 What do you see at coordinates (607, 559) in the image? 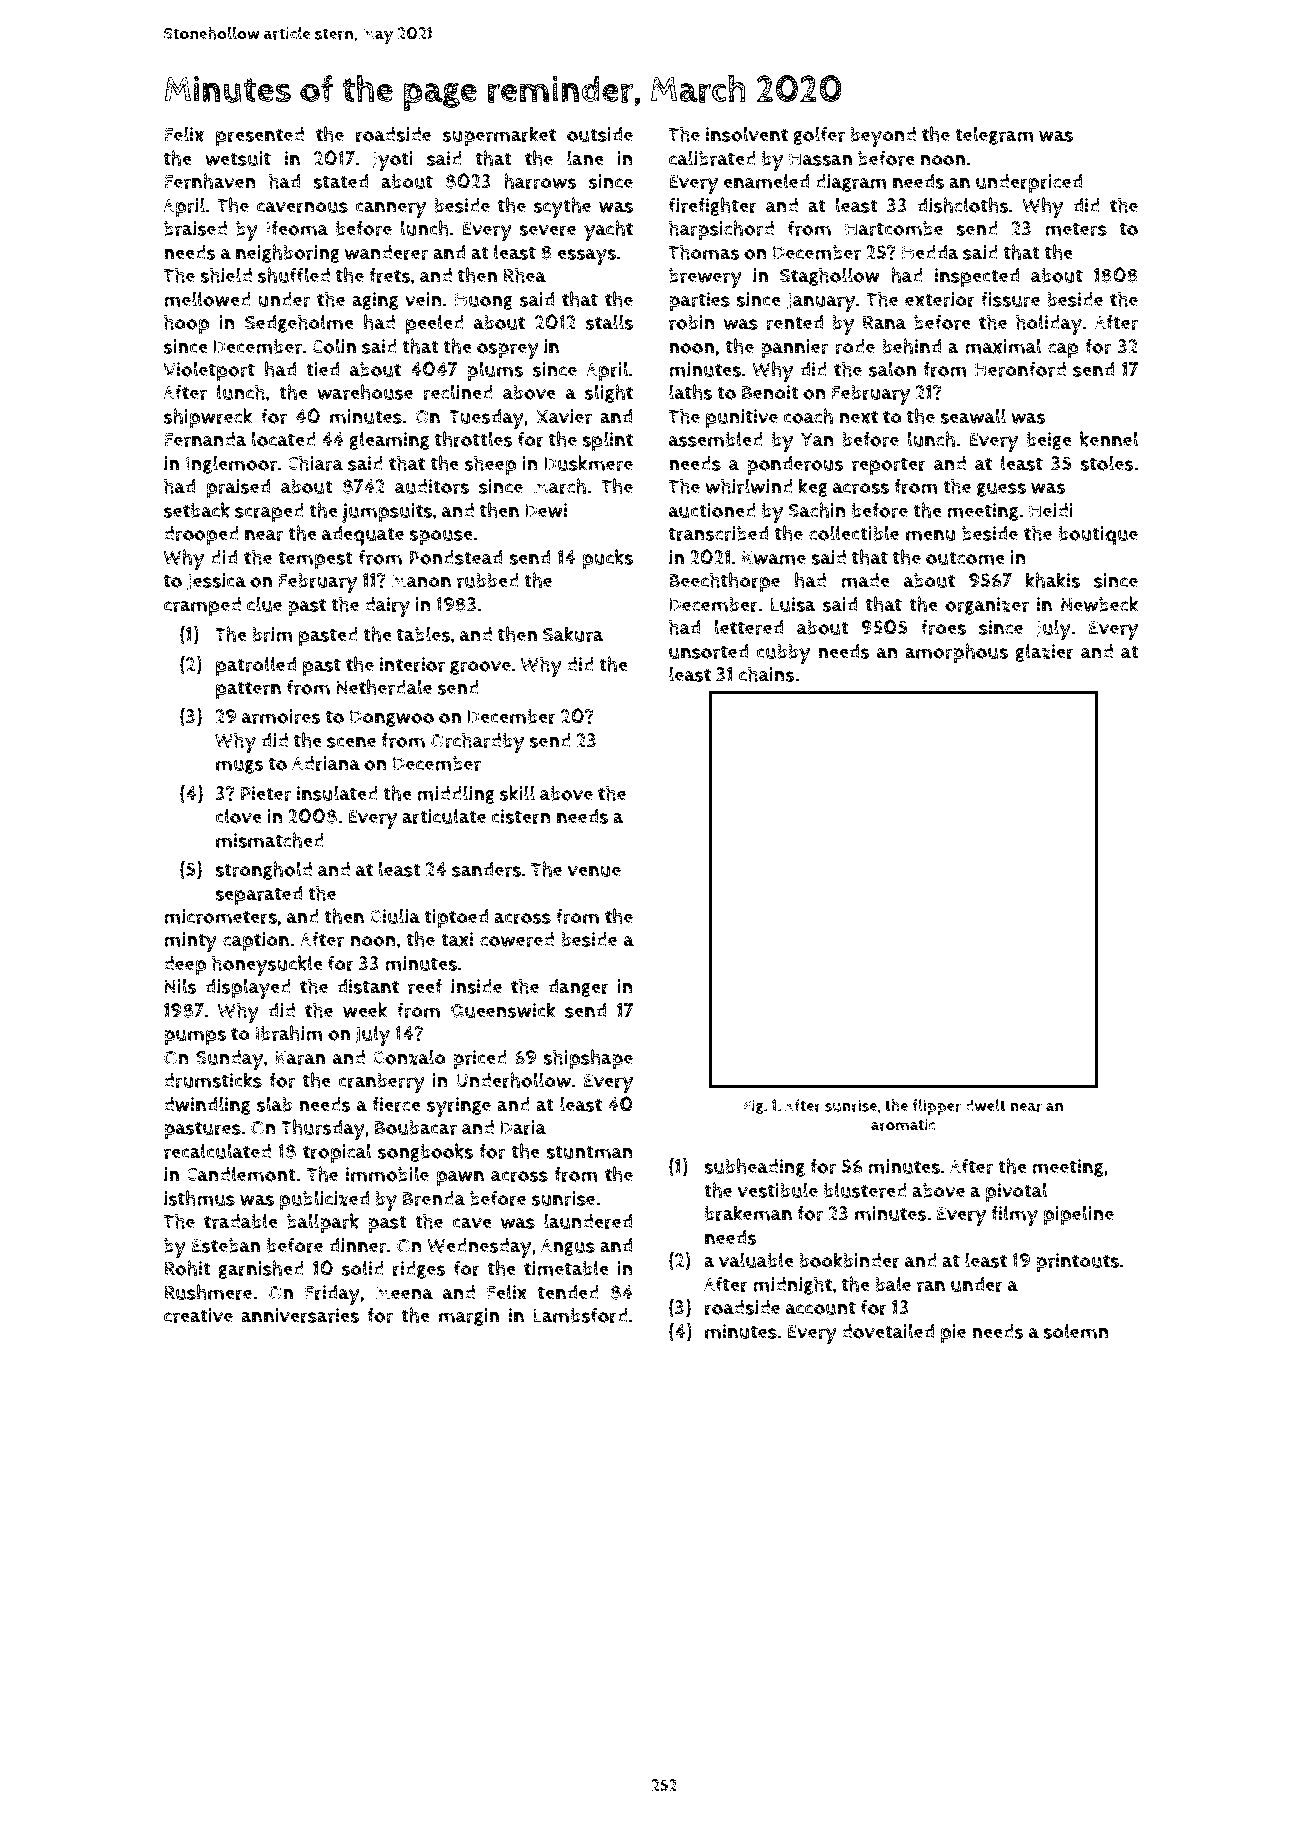
I see `pucks` at bounding box center [607, 559].
